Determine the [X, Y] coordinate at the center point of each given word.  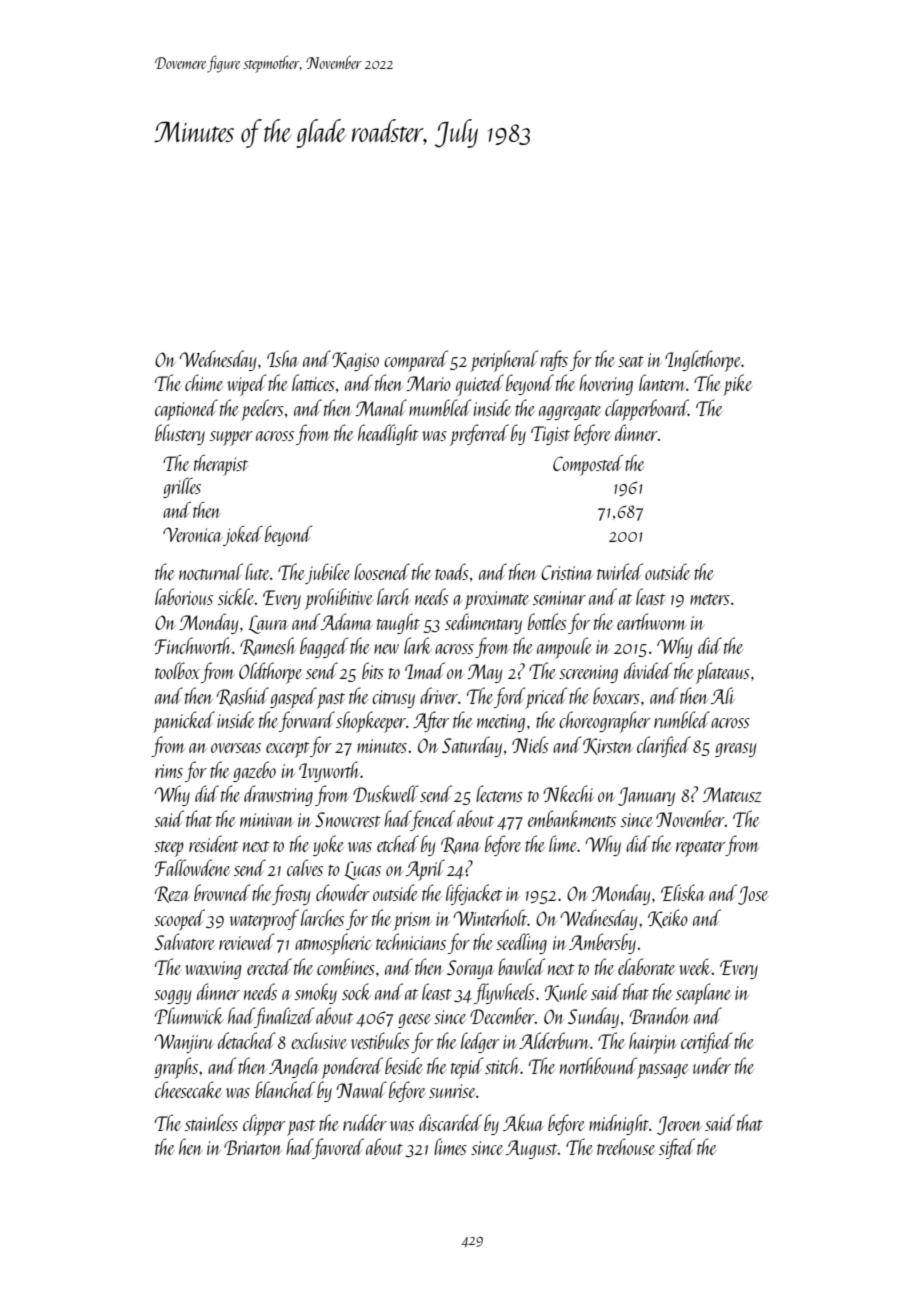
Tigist [550, 435]
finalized [284, 1017]
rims [169, 771]
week [695, 966]
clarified [664, 746]
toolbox [177, 670]
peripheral [504, 361]
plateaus [723, 673]
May [485, 673]
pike [737, 385]
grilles [182, 488]
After [431, 721]
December [502, 1015]
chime [204, 382]
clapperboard [646, 410]
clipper [264, 1125]
